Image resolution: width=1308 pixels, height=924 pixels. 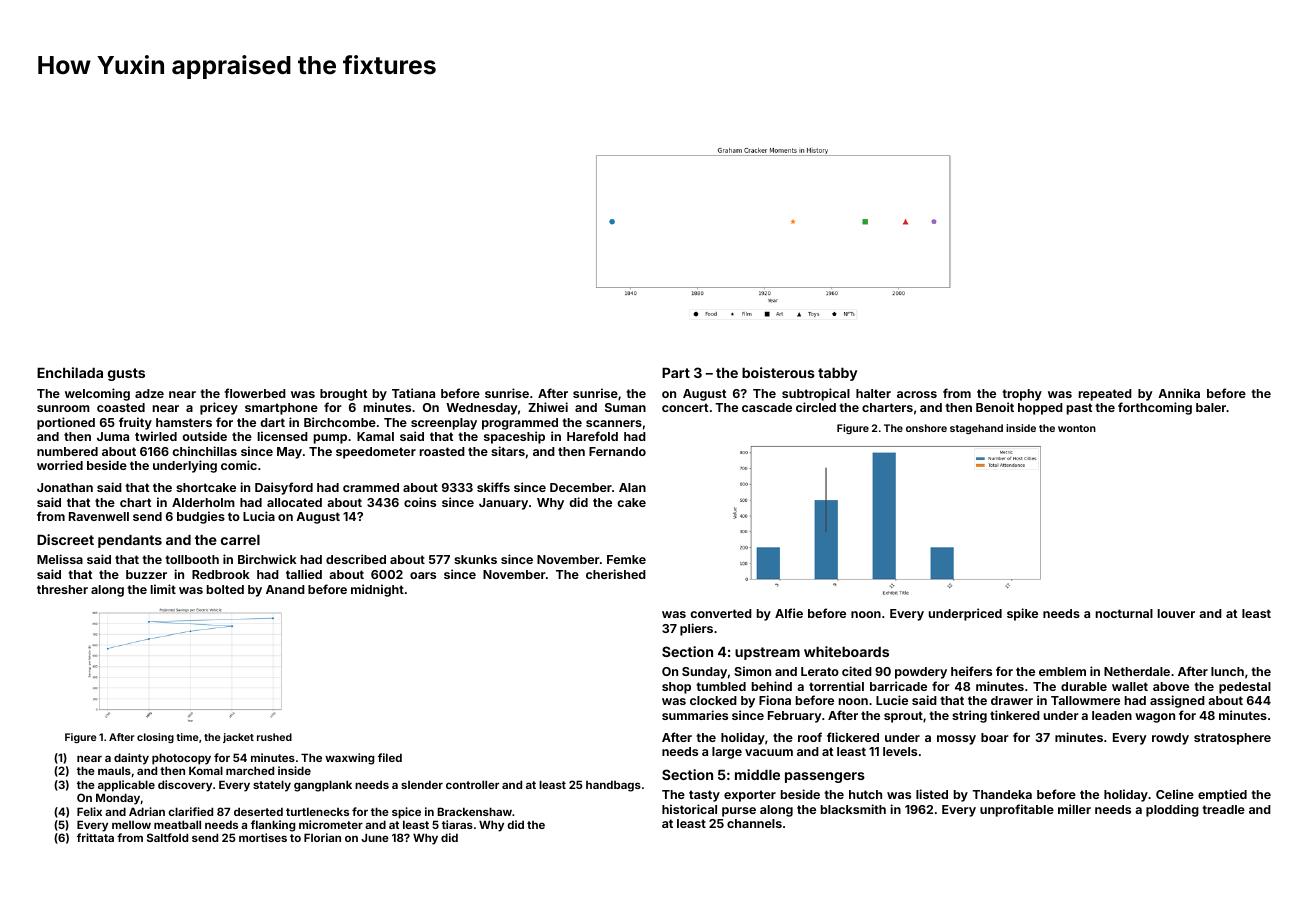 I want to click on Alan, so click(x=632, y=487).
